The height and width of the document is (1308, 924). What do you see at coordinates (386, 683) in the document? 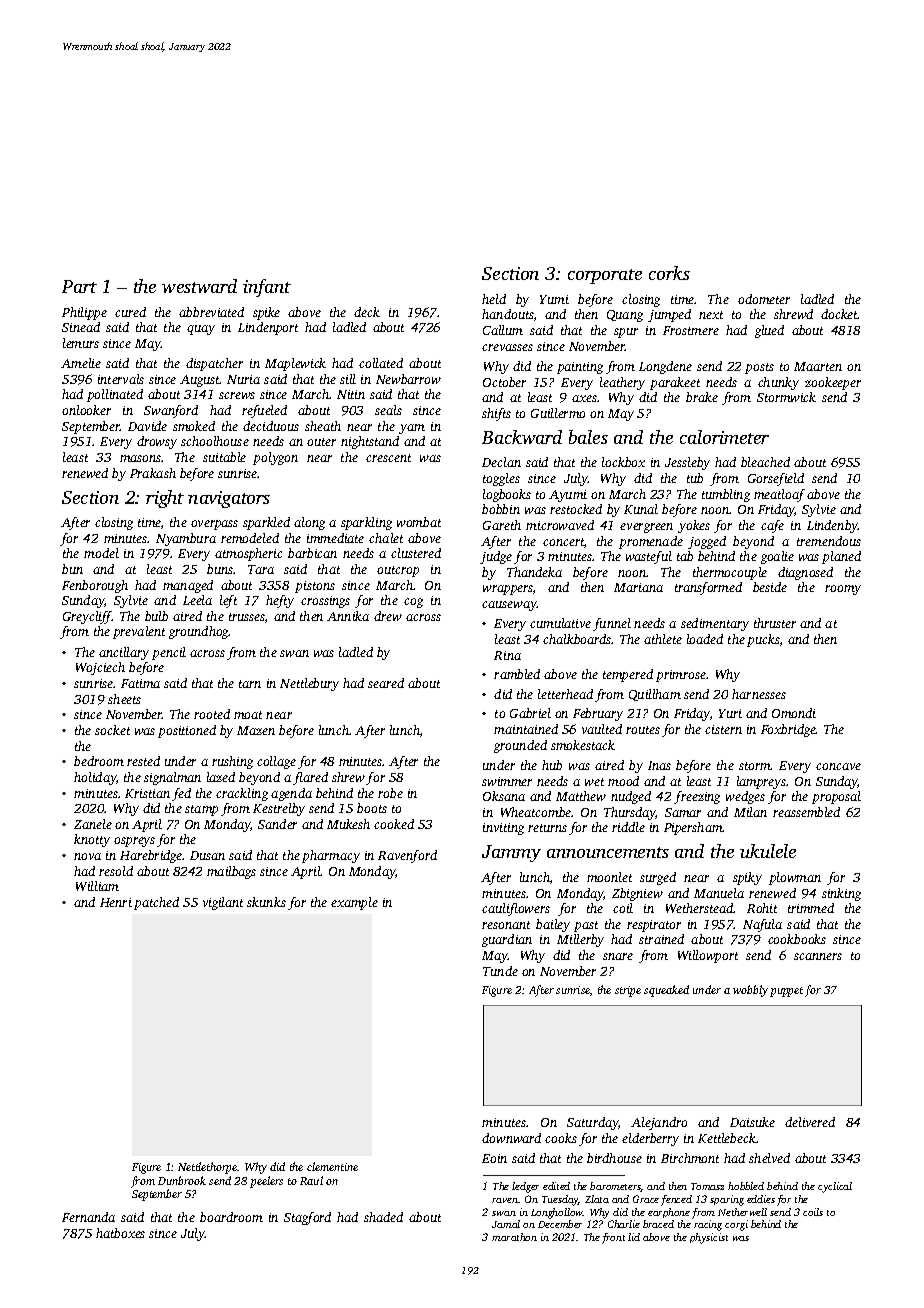
I see `seared` at bounding box center [386, 683].
